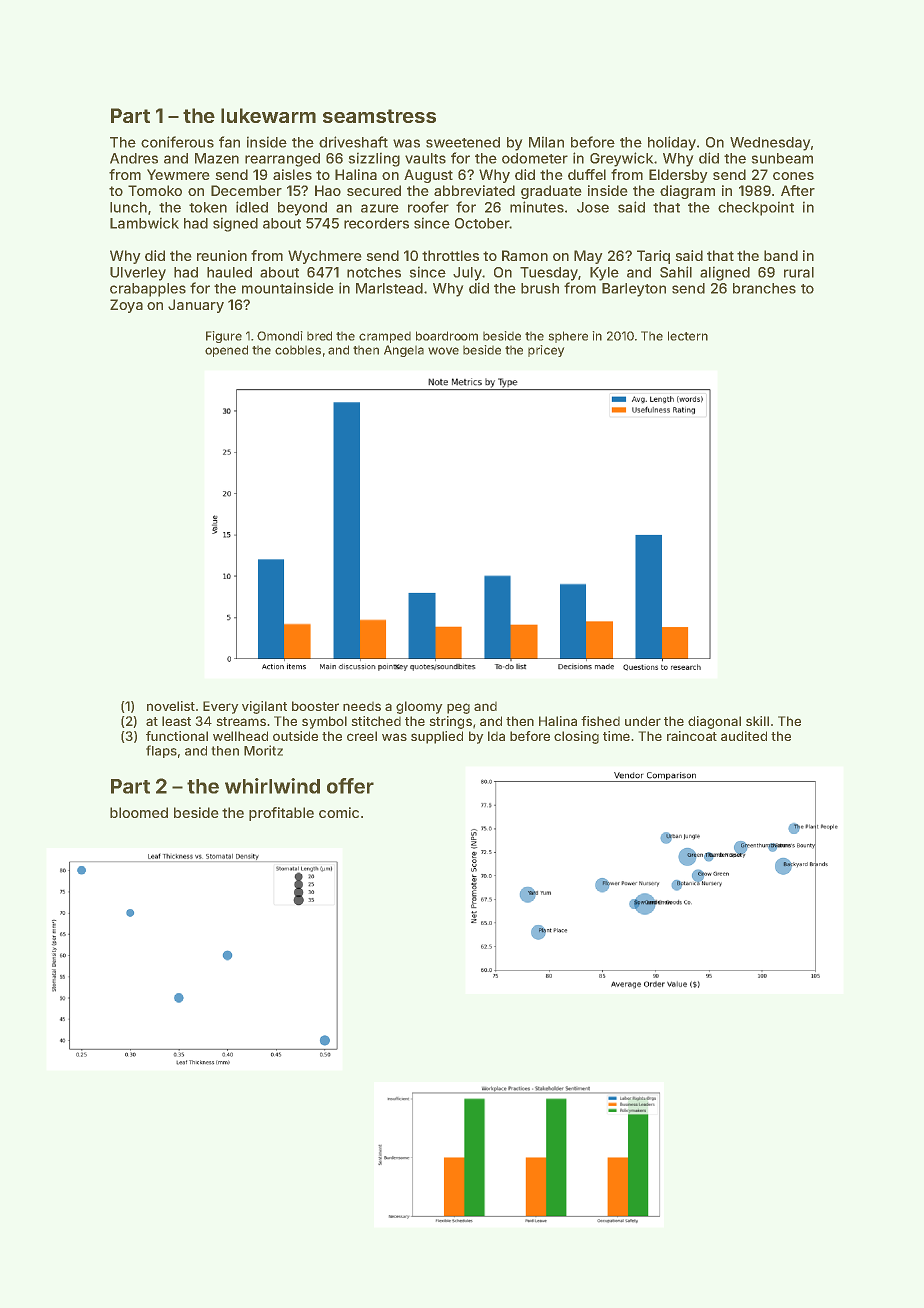 This image has width=924, height=1308. I want to click on diagonal, so click(714, 722).
